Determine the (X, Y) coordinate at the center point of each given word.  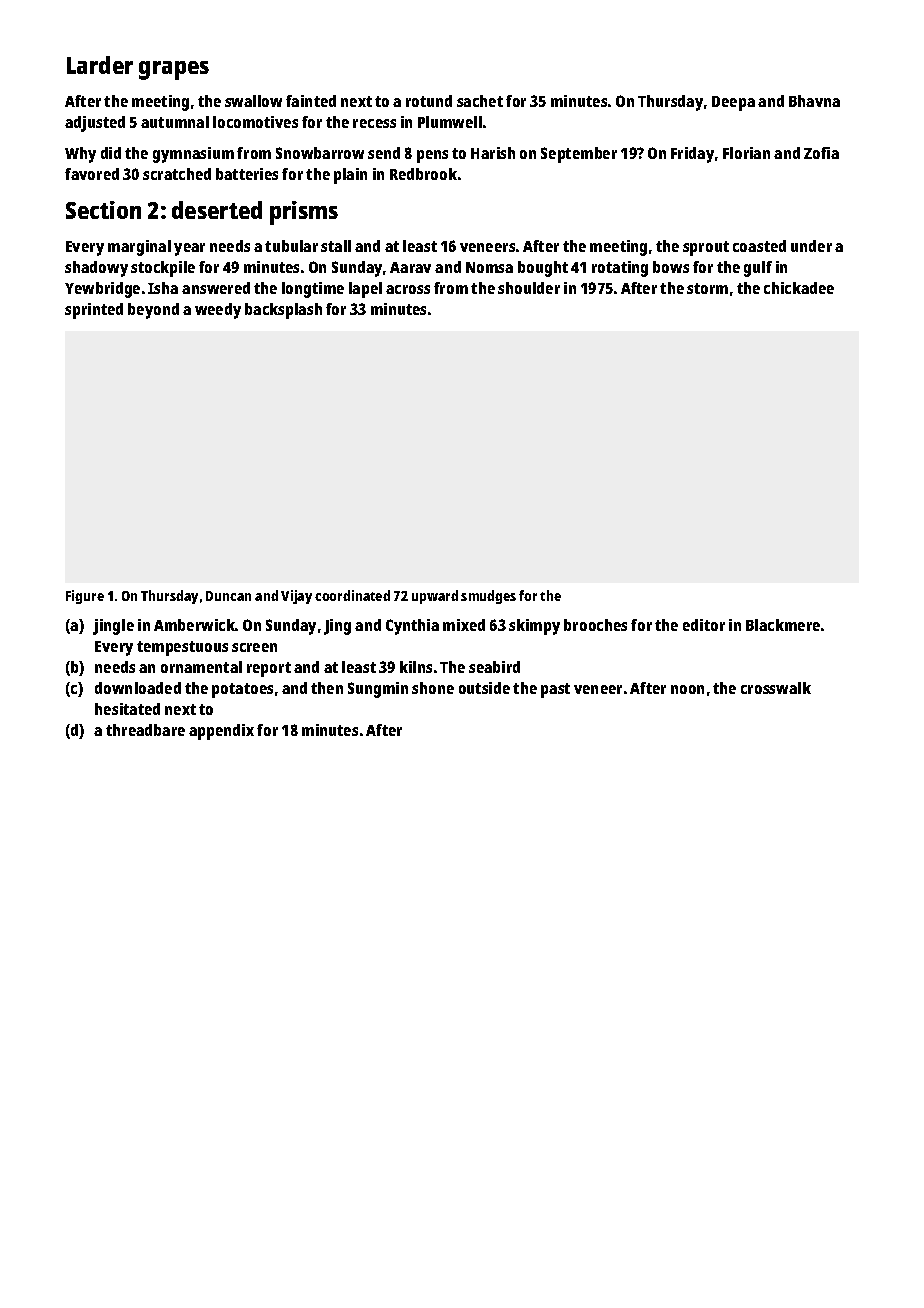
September (579, 155)
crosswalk (776, 688)
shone (433, 688)
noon (687, 689)
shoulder (529, 288)
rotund (429, 101)
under (811, 246)
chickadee (799, 288)
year (189, 249)
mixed (464, 625)
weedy (218, 311)
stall (336, 246)
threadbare (145, 730)
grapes (174, 70)
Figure (85, 597)
